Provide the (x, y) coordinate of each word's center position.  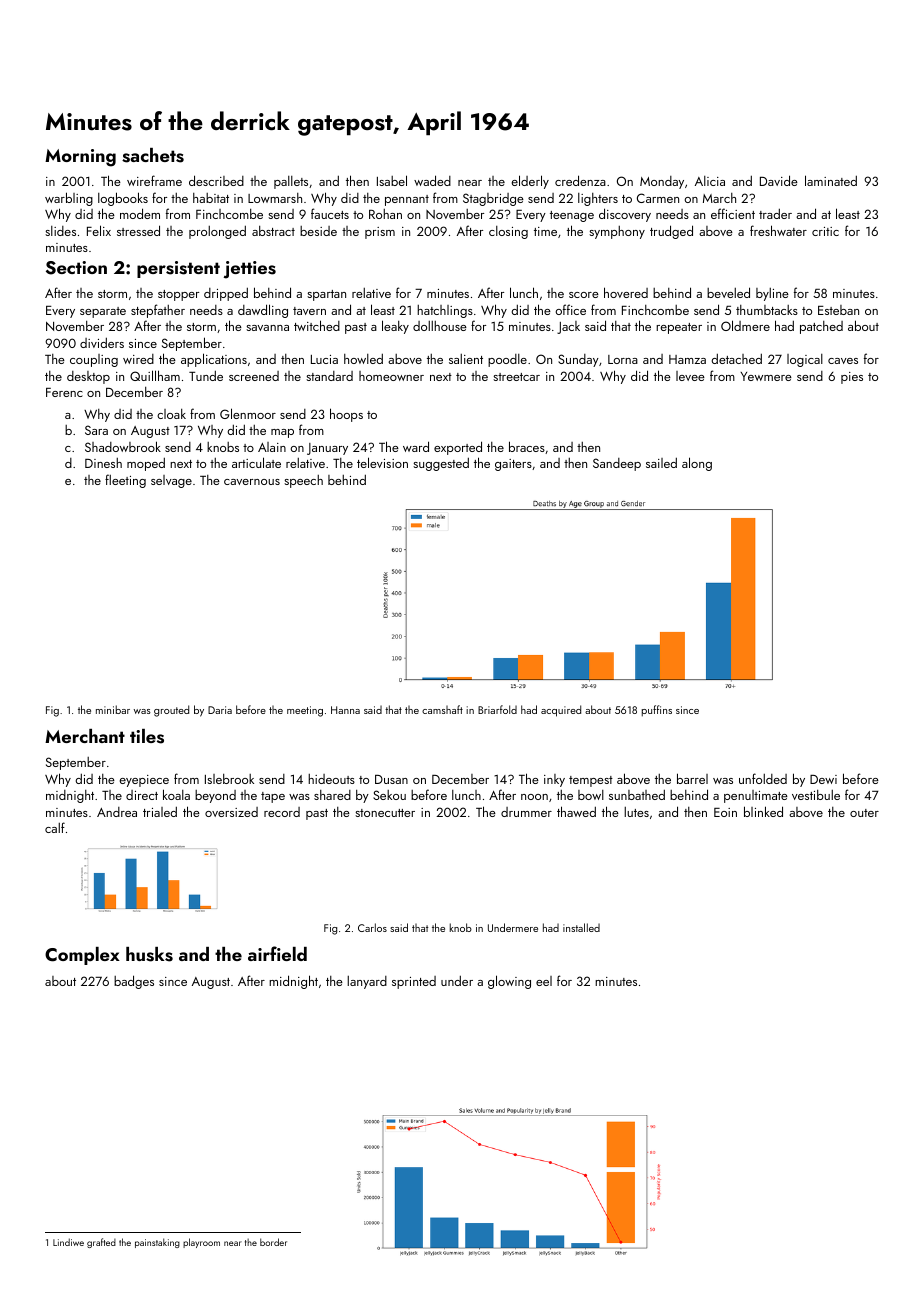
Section (76, 268)
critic (825, 231)
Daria (220, 710)
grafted (101, 1243)
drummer (526, 812)
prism (380, 233)
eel (544, 981)
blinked (763, 811)
